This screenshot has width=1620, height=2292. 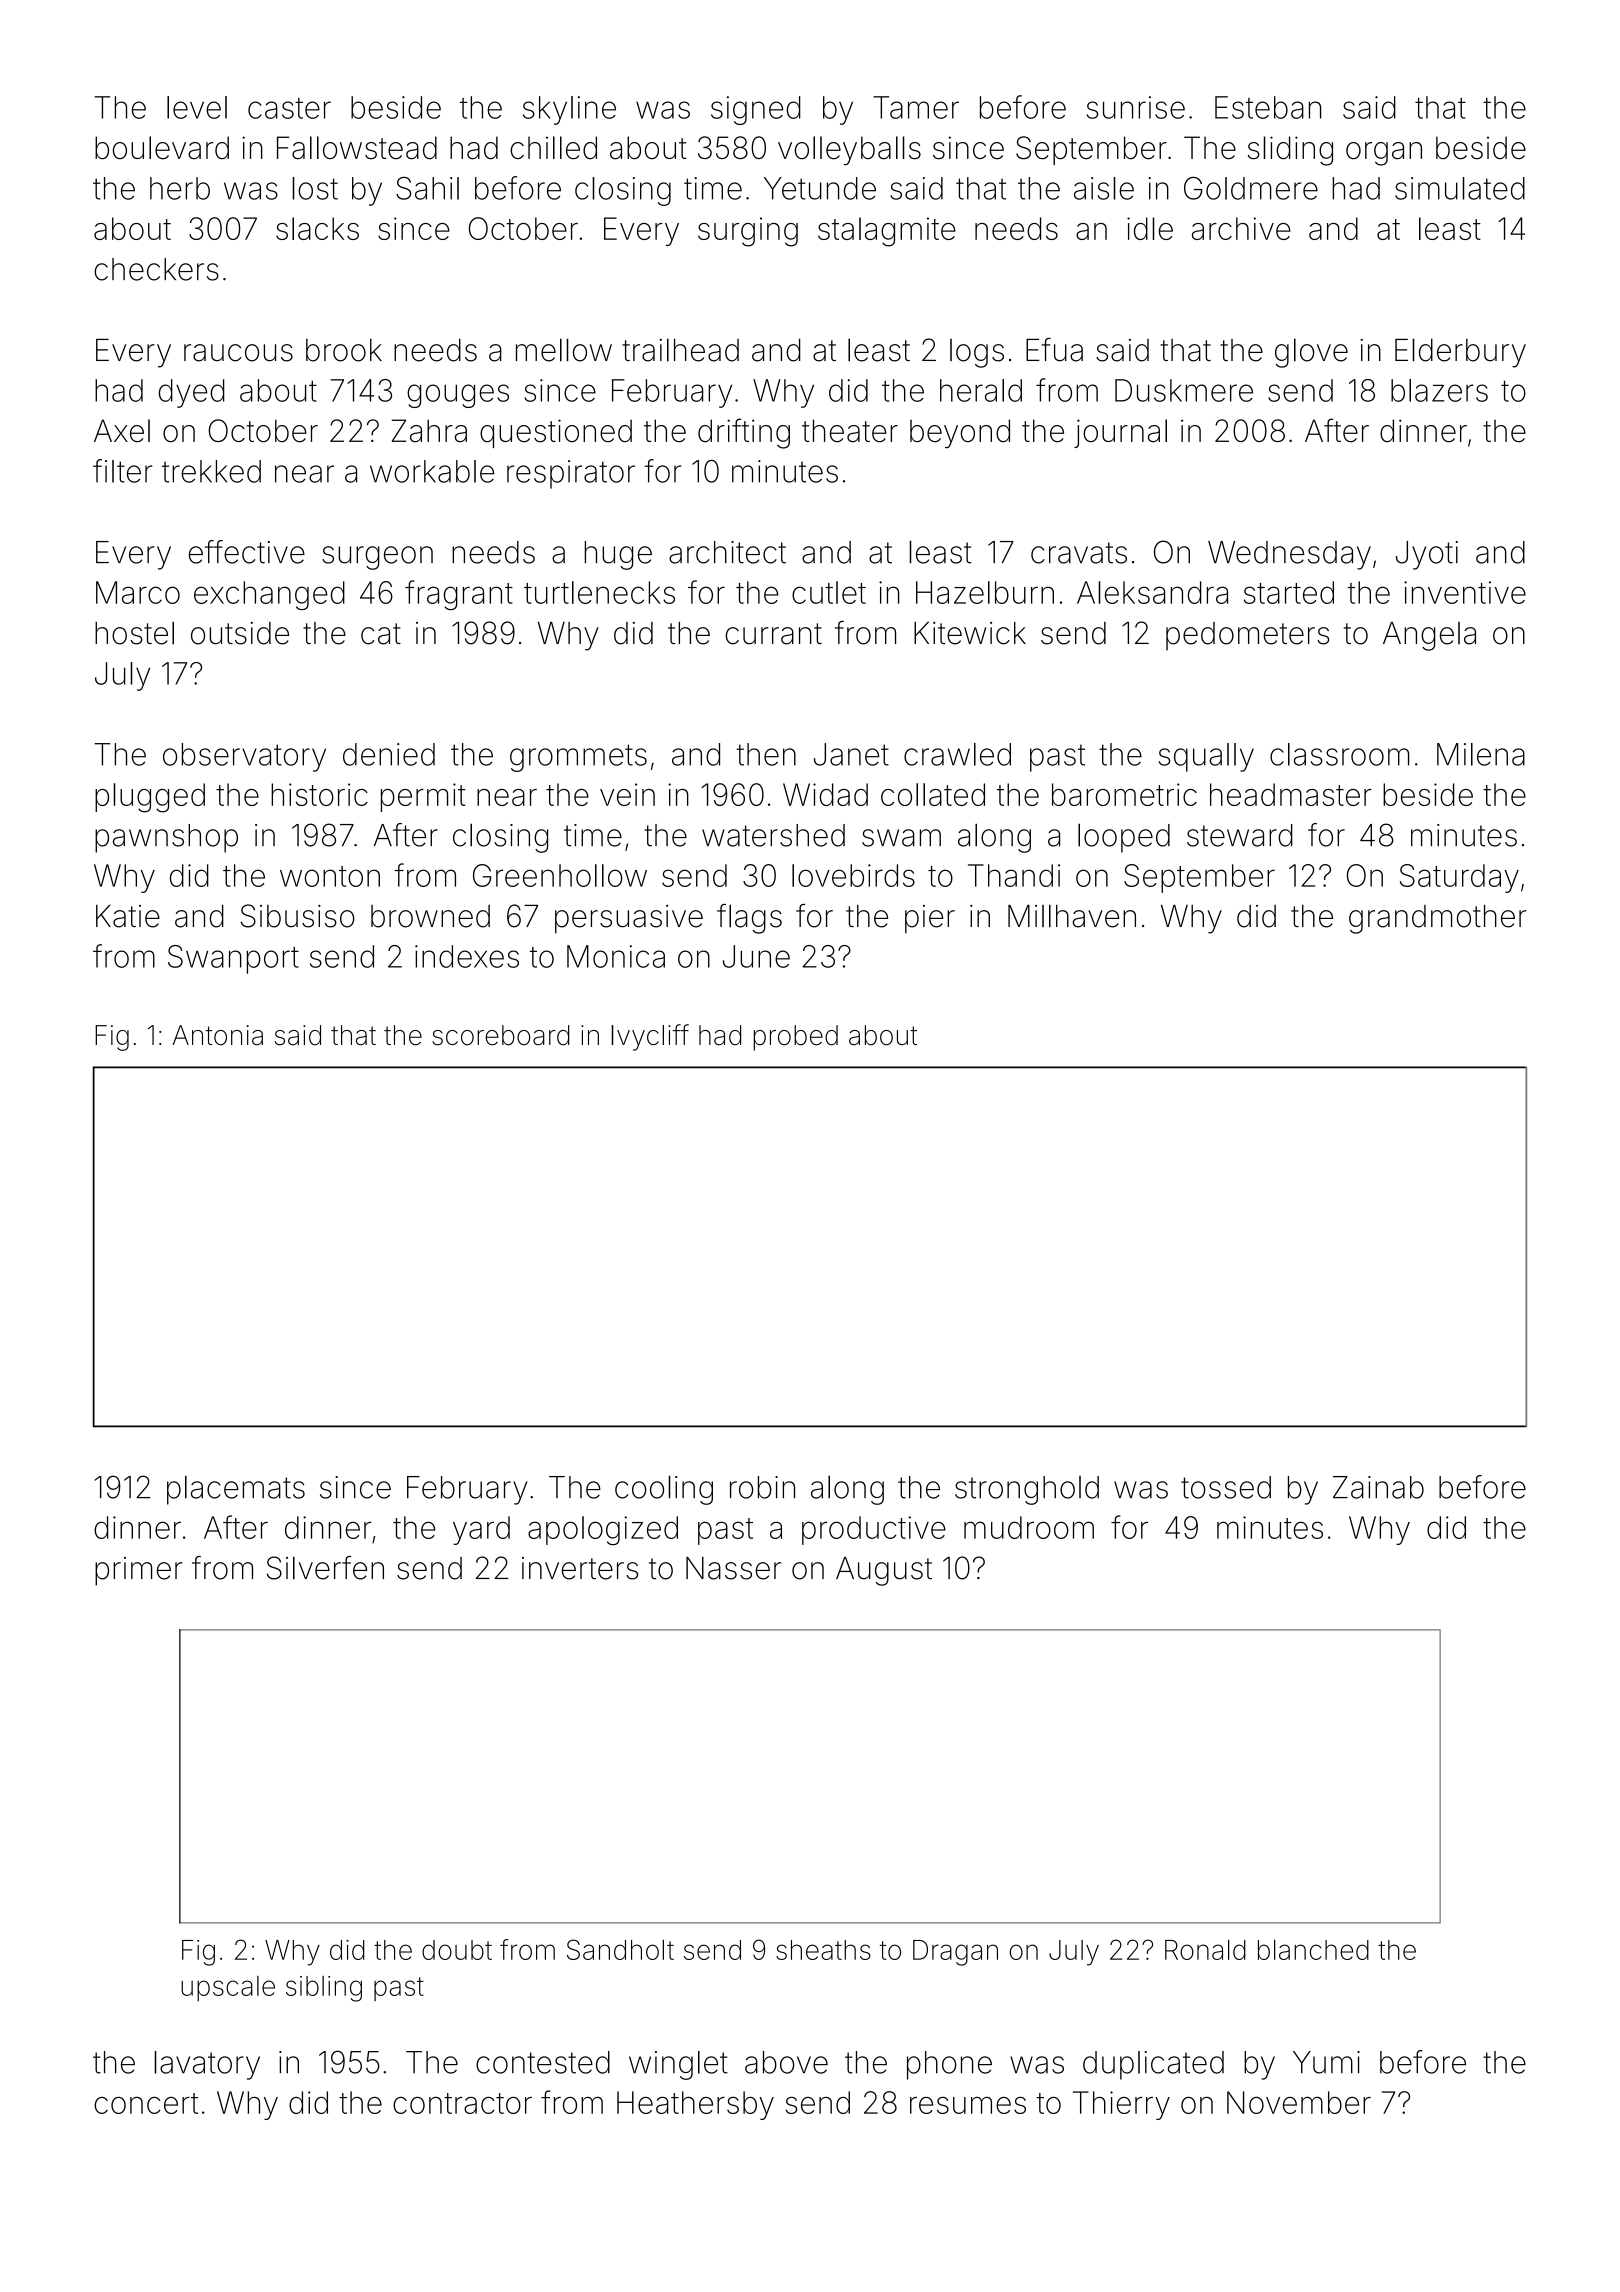 What do you see at coordinates (1438, 919) in the screenshot?
I see `grandmother` at bounding box center [1438, 919].
